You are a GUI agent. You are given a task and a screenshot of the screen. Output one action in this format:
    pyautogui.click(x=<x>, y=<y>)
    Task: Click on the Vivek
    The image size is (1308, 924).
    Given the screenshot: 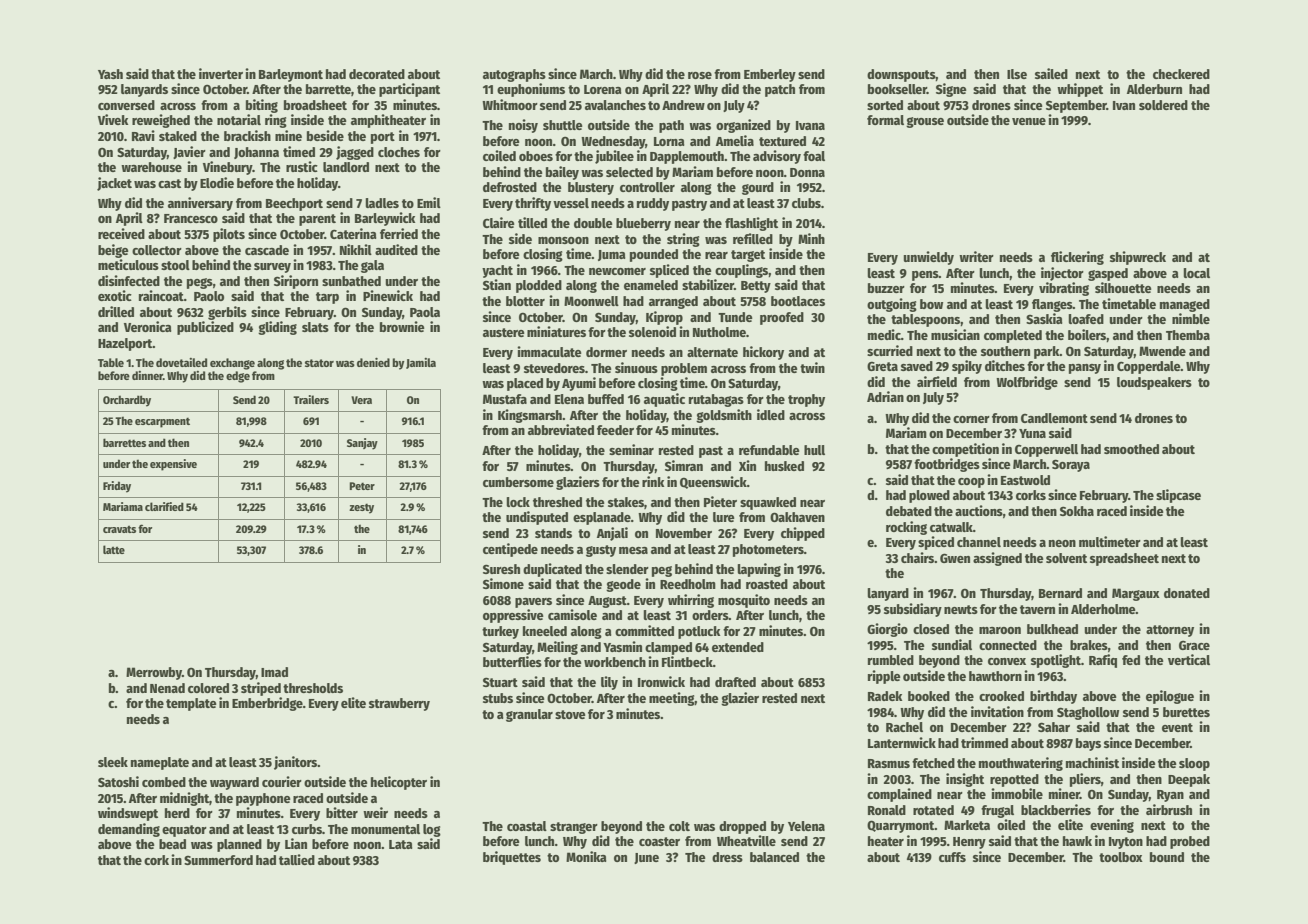 What is the action you would take?
    pyautogui.click(x=113, y=119)
